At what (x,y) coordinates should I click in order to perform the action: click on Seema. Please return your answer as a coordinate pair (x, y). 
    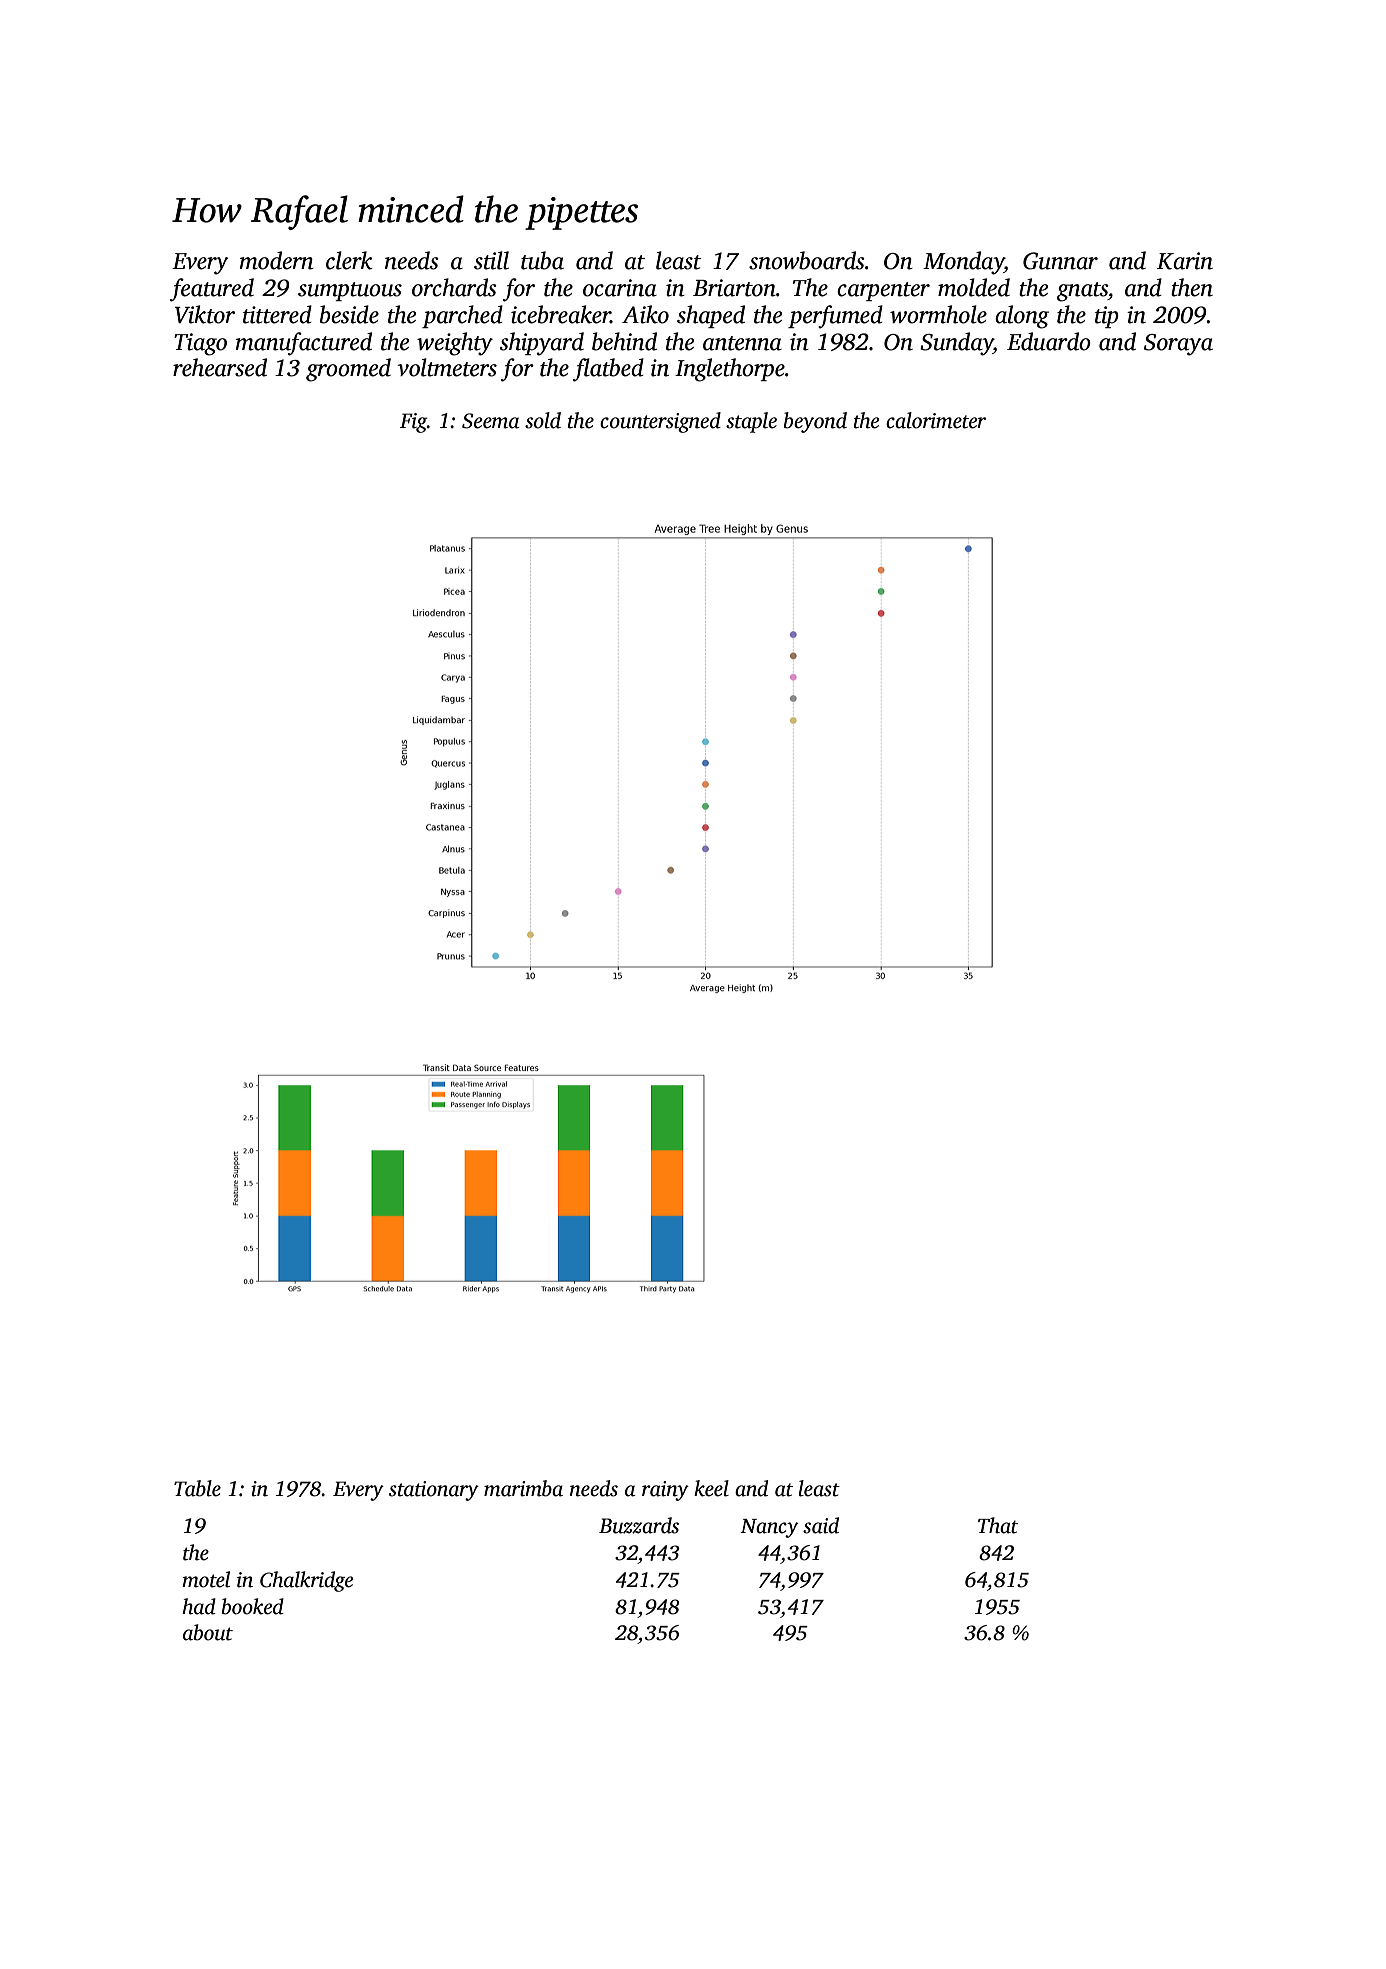
    Looking at the image, I should click on (491, 421).
